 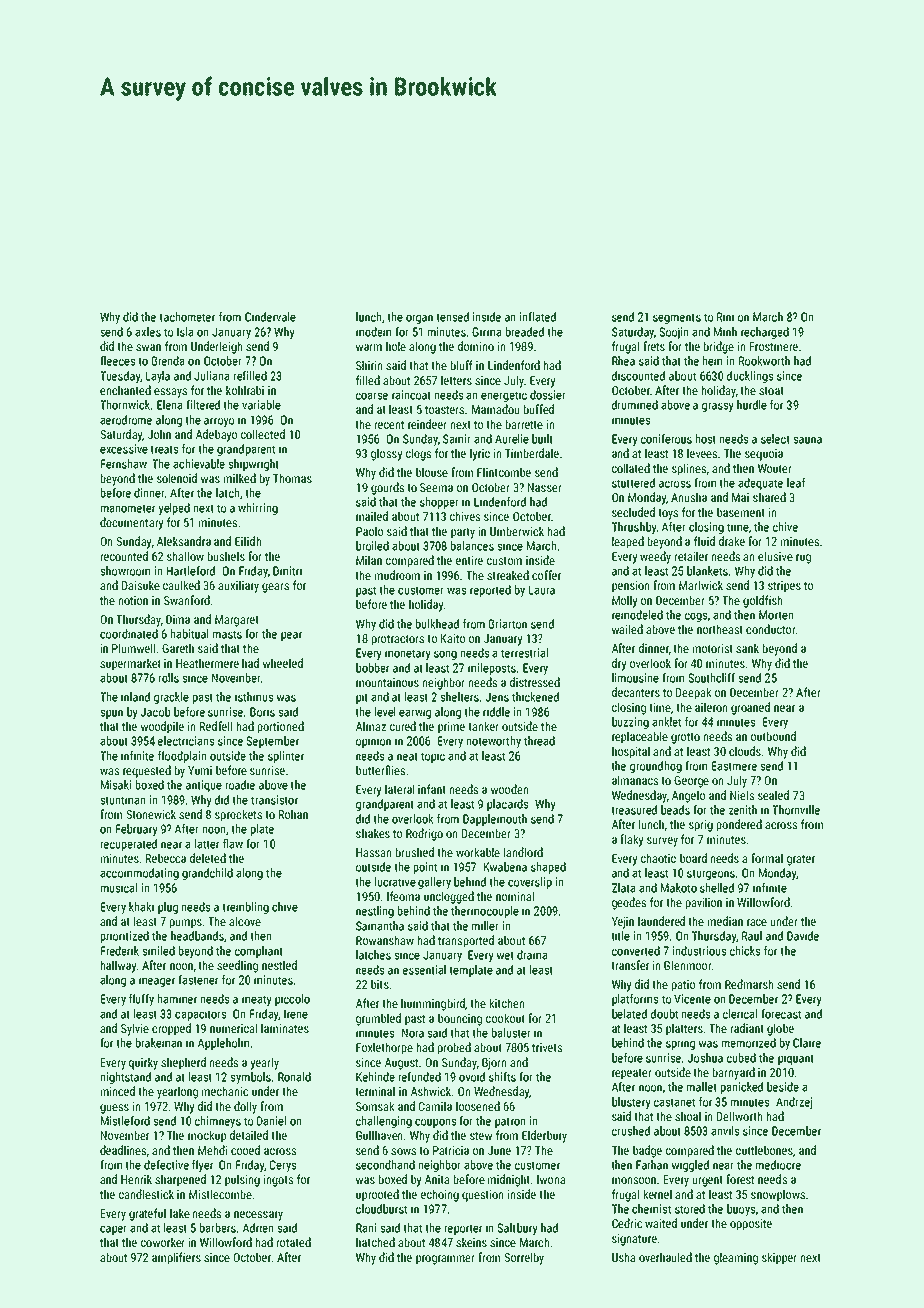 I want to click on amplifiers, so click(x=176, y=1258).
